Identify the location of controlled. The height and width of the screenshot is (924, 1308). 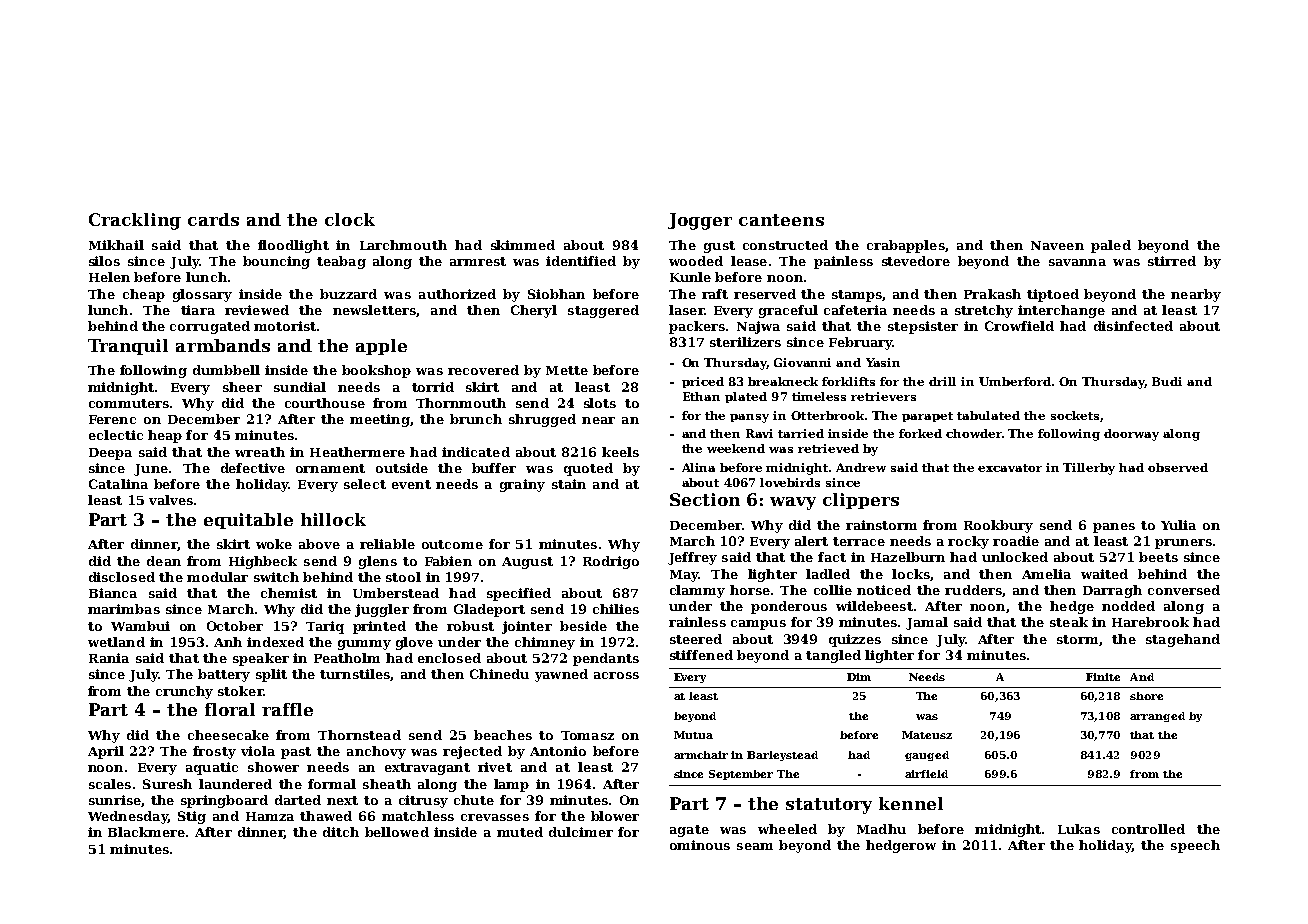
(1148, 829).
